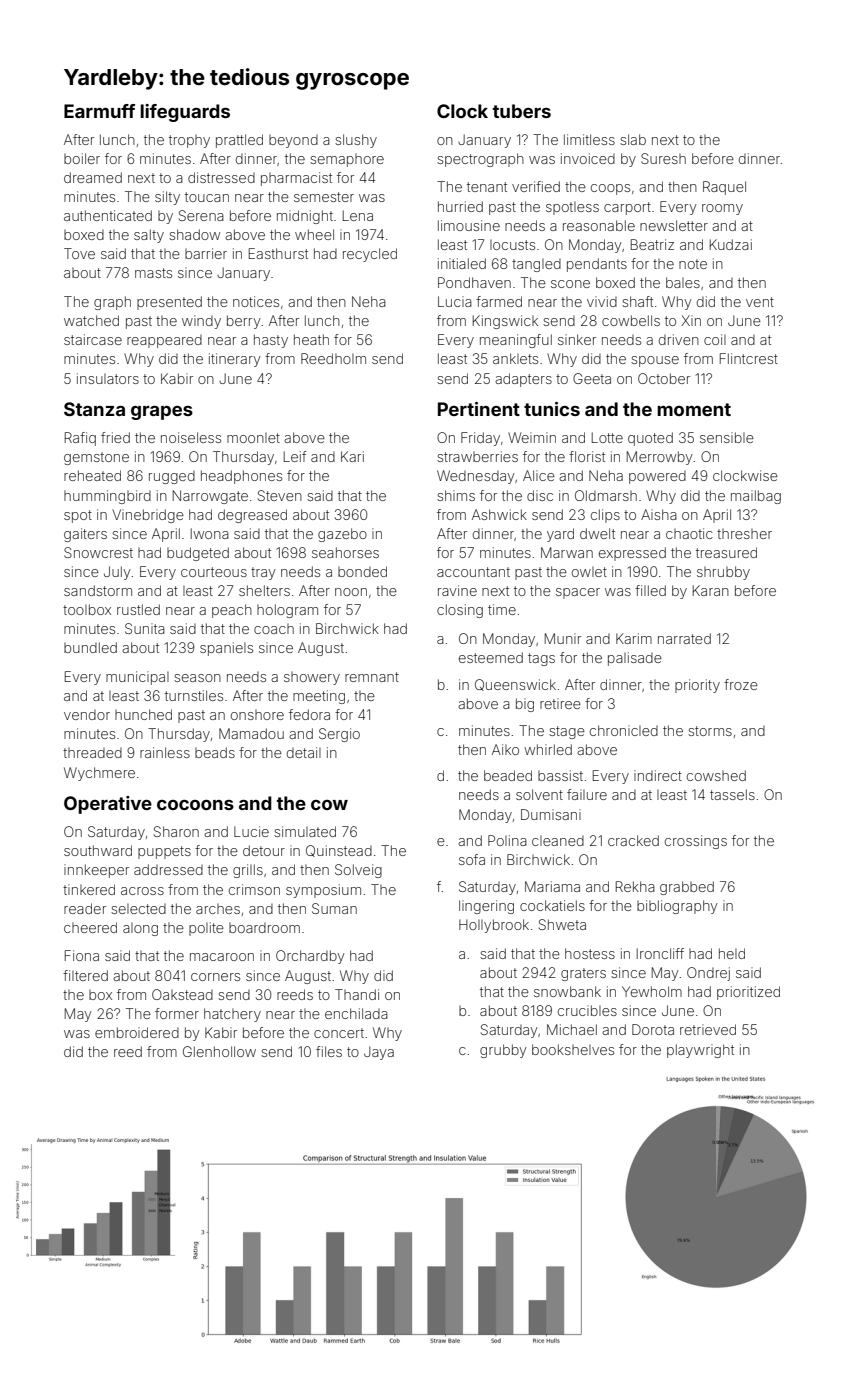 This document has height=1400, width=849. Describe the element at coordinates (522, 111) in the document. I see `tubers` at that location.
